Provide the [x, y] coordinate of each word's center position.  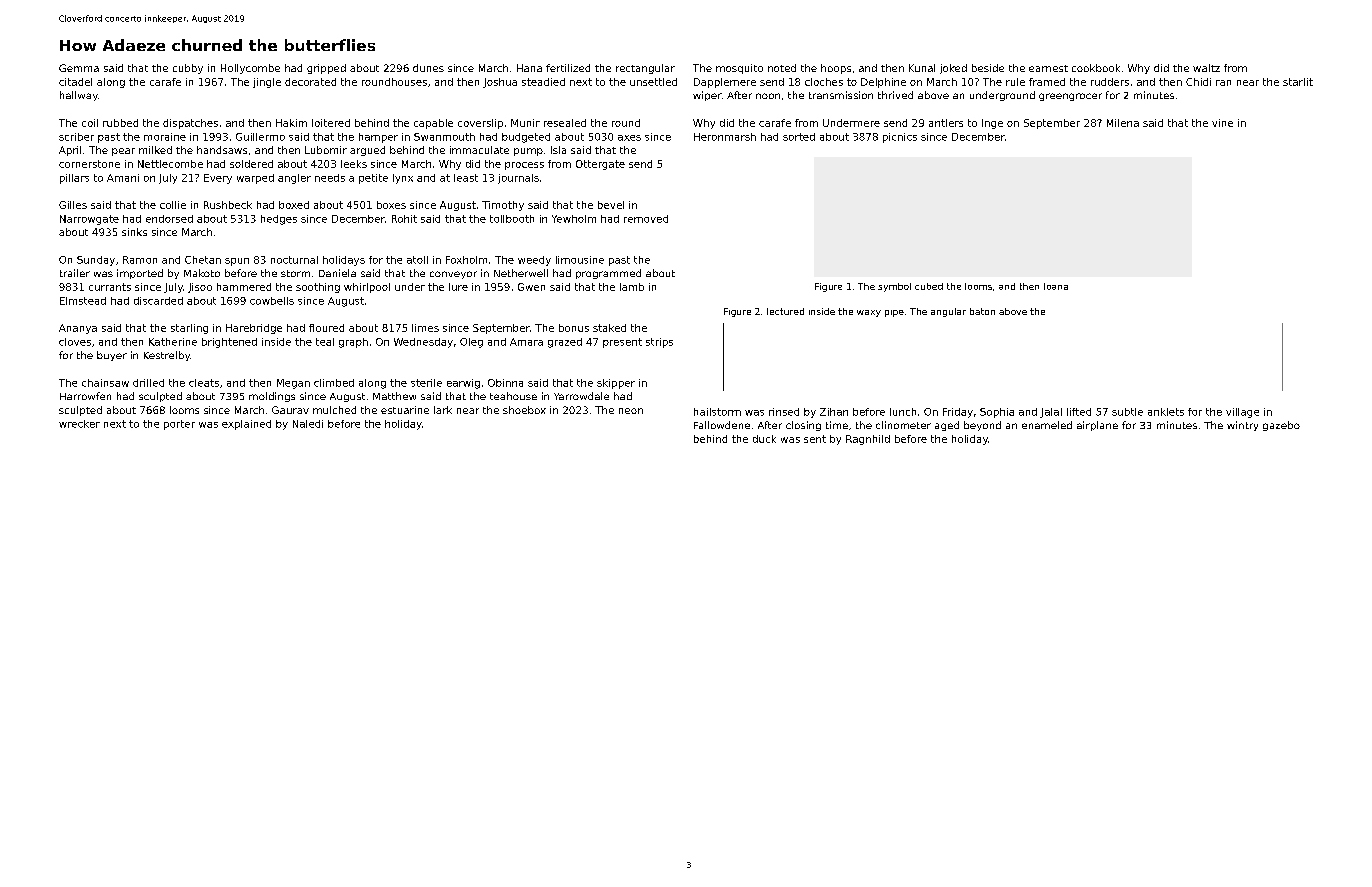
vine [1222, 123]
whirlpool [367, 288]
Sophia [997, 413]
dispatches [190, 124]
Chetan [203, 260]
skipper [616, 384]
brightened [229, 343]
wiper [707, 96]
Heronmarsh [725, 137]
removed [646, 219]
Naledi [308, 424]
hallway [79, 96]
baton [982, 311]
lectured [785, 311]
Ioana [1056, 286]
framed [1047, 82]
